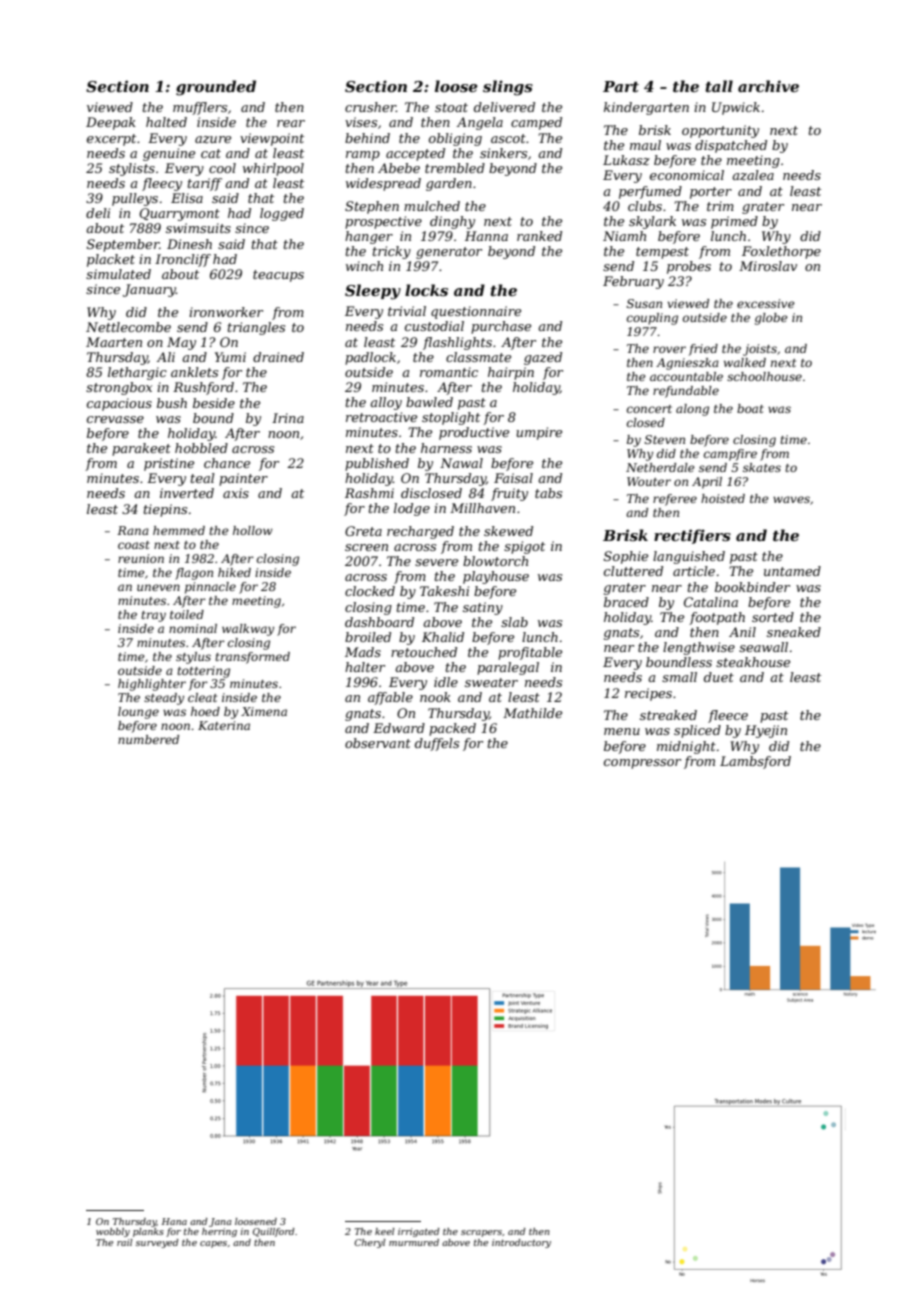 The image size is (908, 1316). Describe the element at coordinates (753, 175) in the screenshot. I see `azalea` at that location.
